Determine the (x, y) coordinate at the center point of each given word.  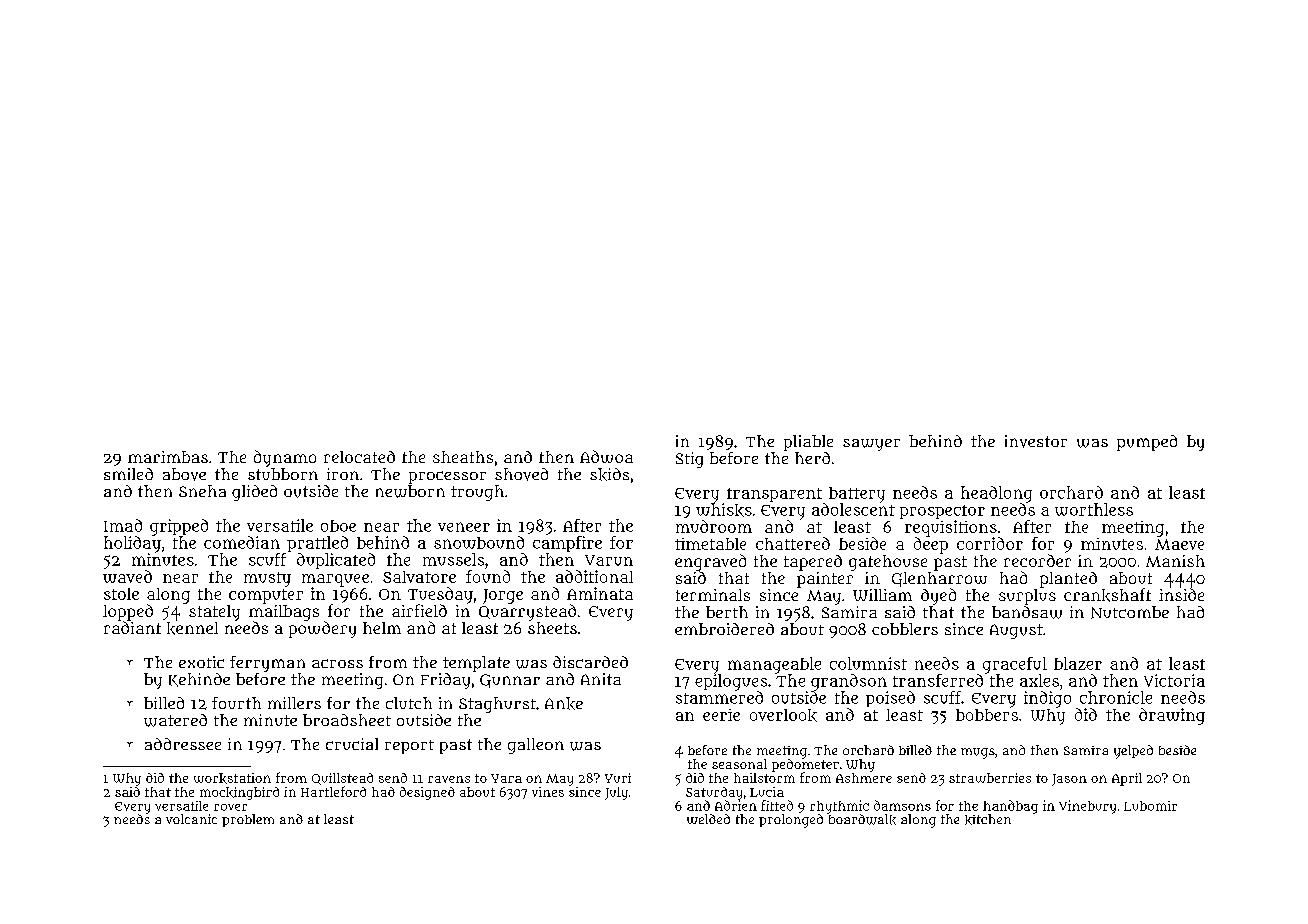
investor (1036, 441)
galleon (536, 746)
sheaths (463, 457)
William (882, 595)
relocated (359, 457)
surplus (1027, 597)
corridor (990, 543)
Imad (123, 525)
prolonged (791, 821)
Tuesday (440, 595)
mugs (978, 753)
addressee (183, 744)
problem (248, 820)
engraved (710, 562)
